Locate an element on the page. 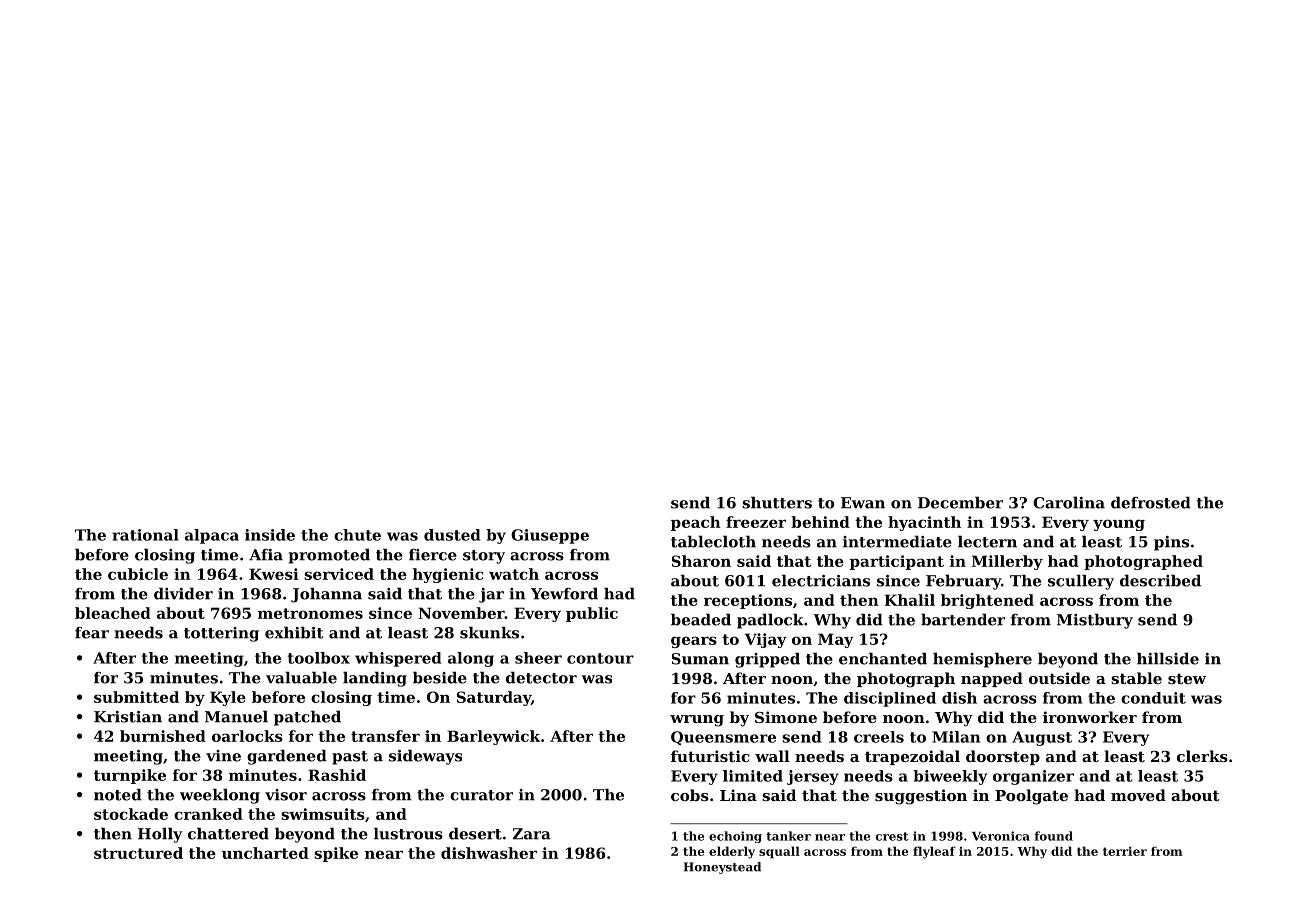 The width and height of the page is (1308, 924). defrosted is located at coordinates (1151, 502).
